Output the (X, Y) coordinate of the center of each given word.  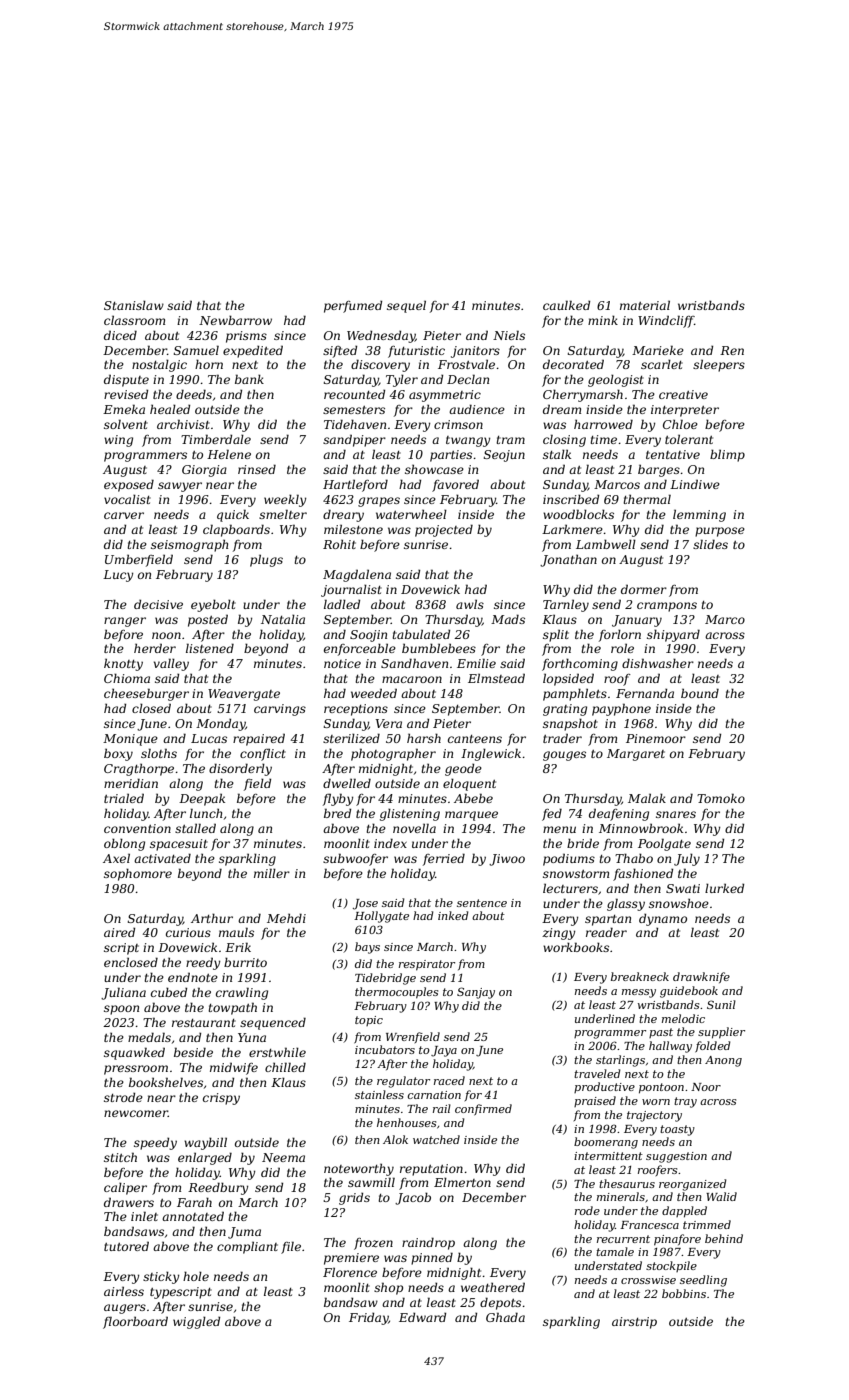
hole (196, 1276)
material (645, 305)
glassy (626, 904)
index (390, 843)
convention (137, 828)
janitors (475, 352)
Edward (422, 1317)
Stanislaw (134, 305)
